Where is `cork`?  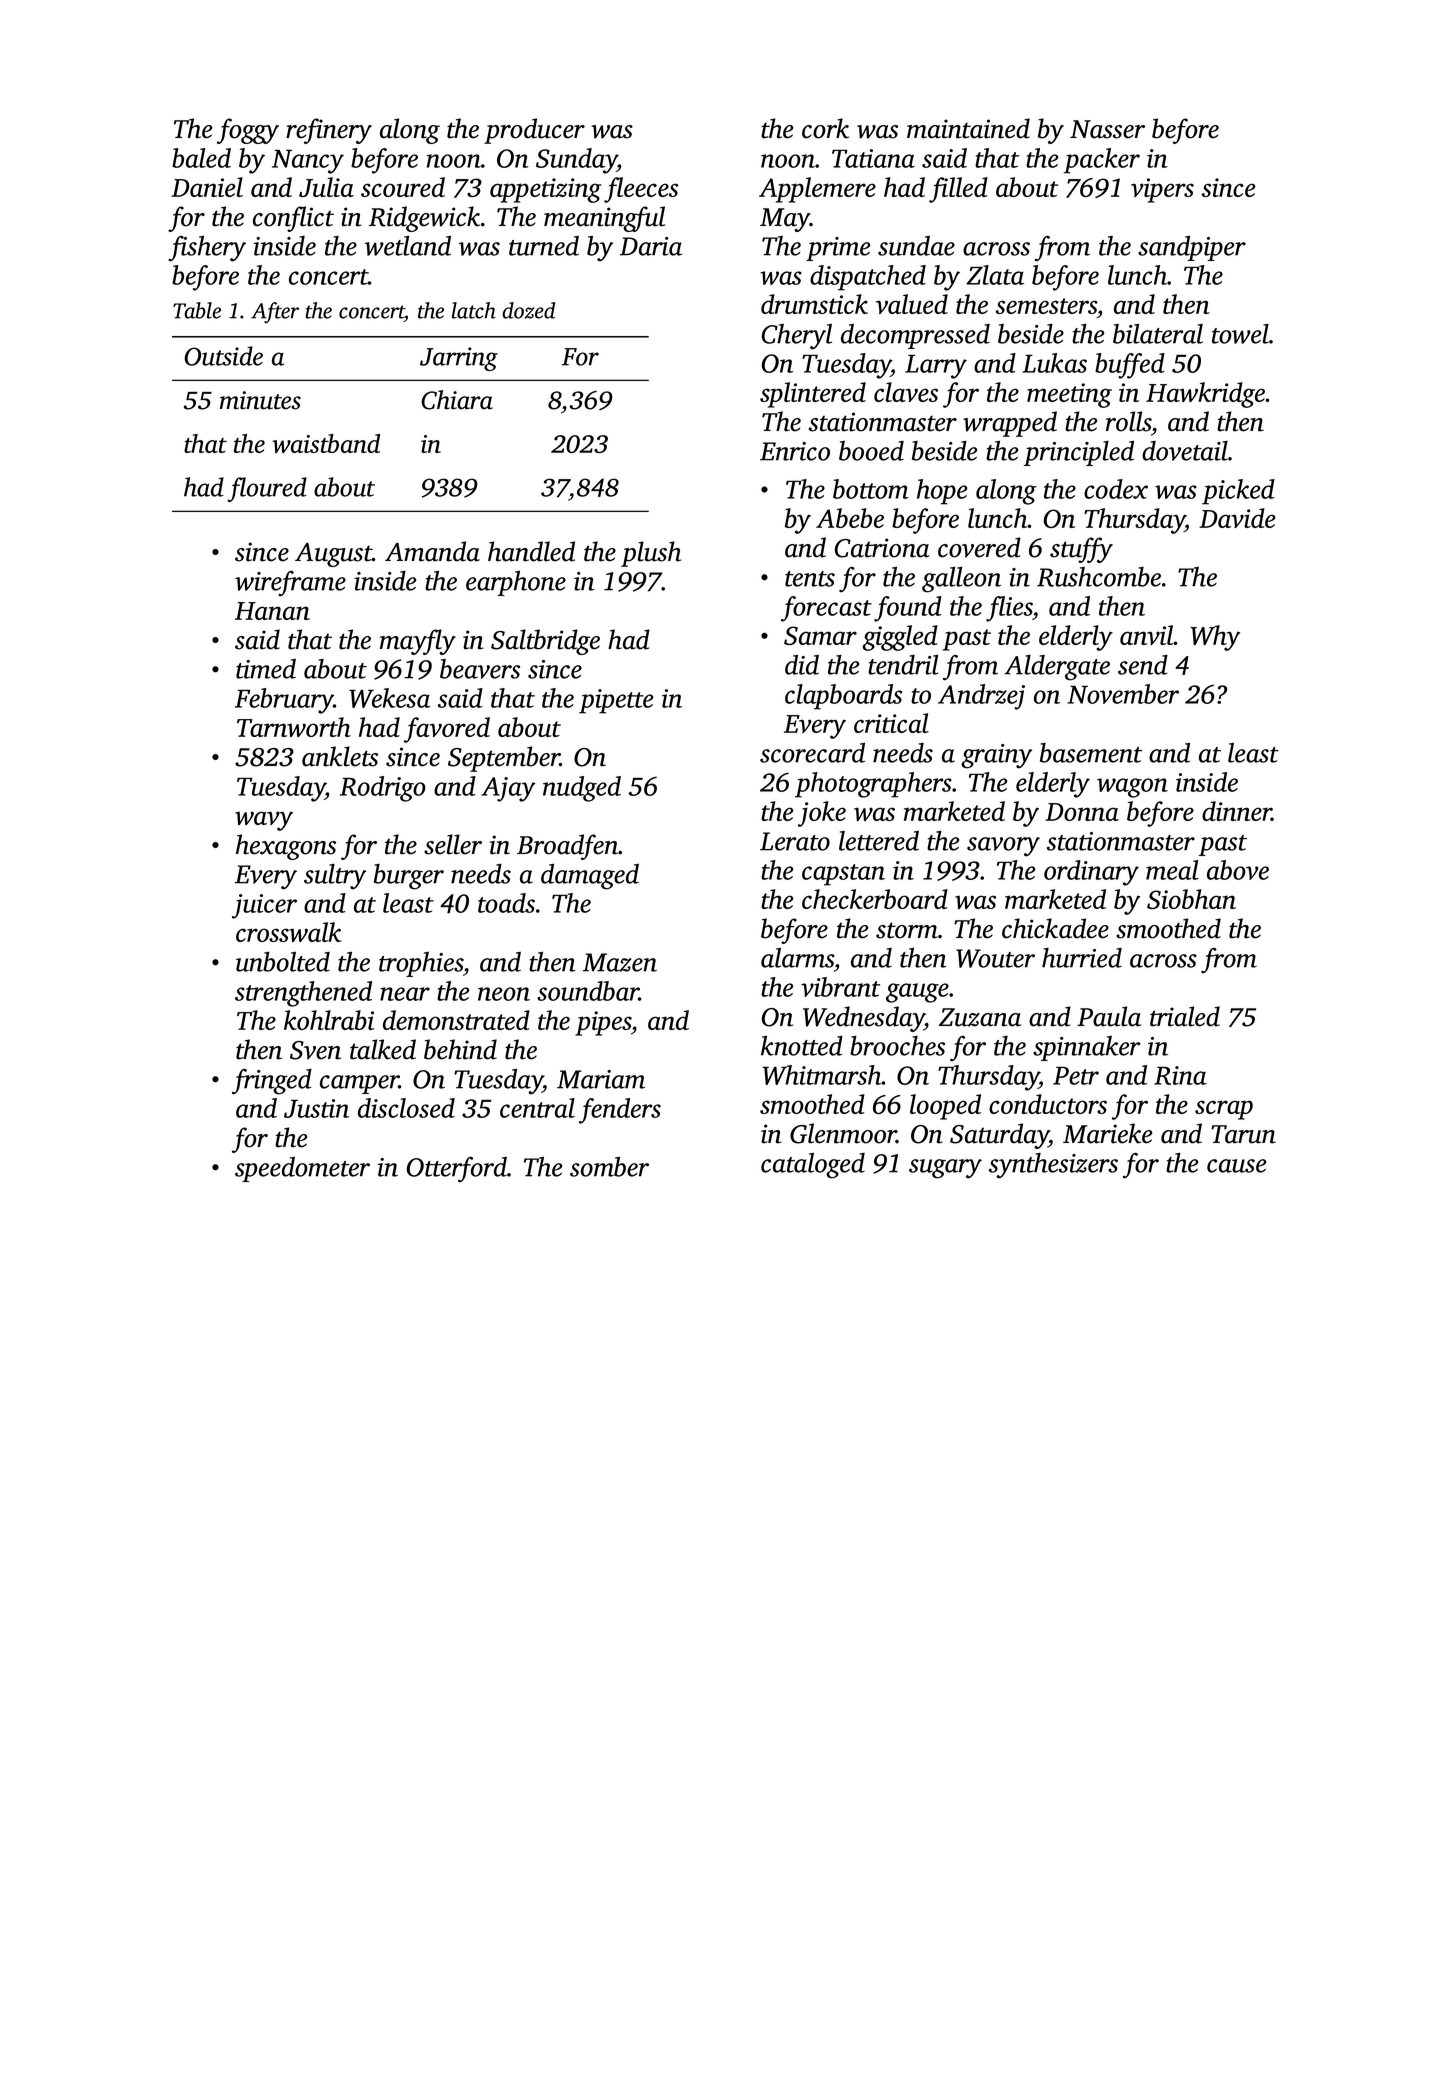 cork is located at coordinates (825, 128).
